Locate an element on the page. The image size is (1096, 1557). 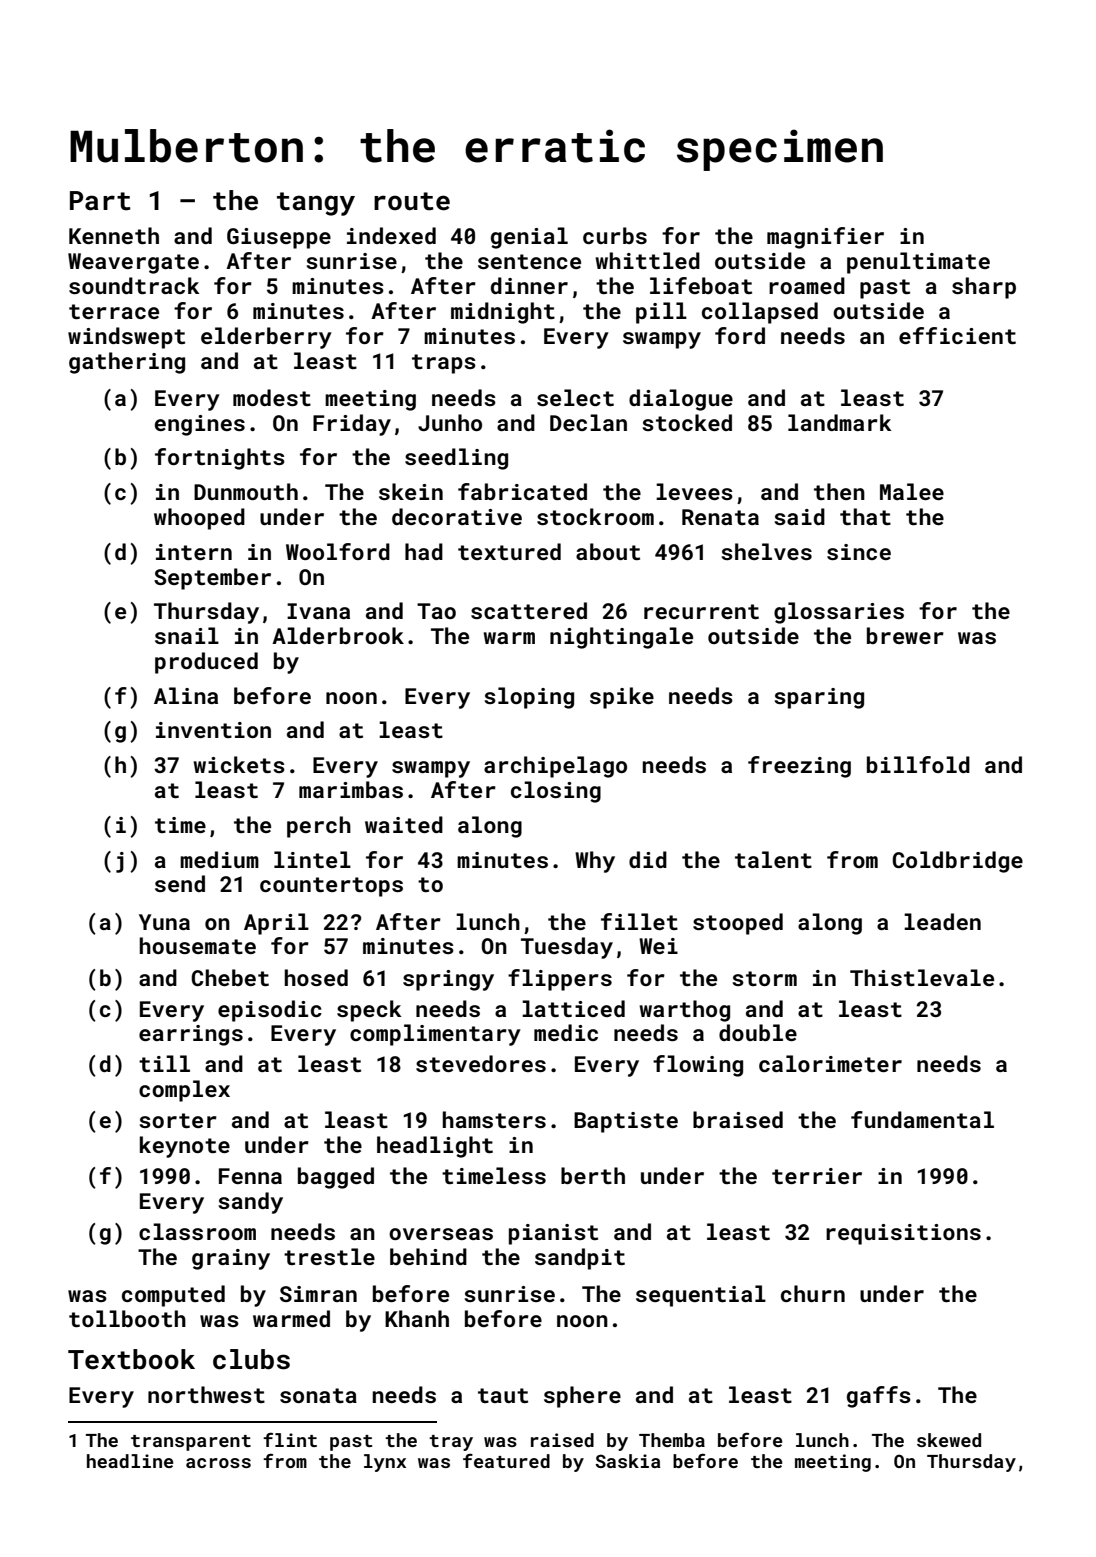
Junho is located at coordinates (450, 422).
